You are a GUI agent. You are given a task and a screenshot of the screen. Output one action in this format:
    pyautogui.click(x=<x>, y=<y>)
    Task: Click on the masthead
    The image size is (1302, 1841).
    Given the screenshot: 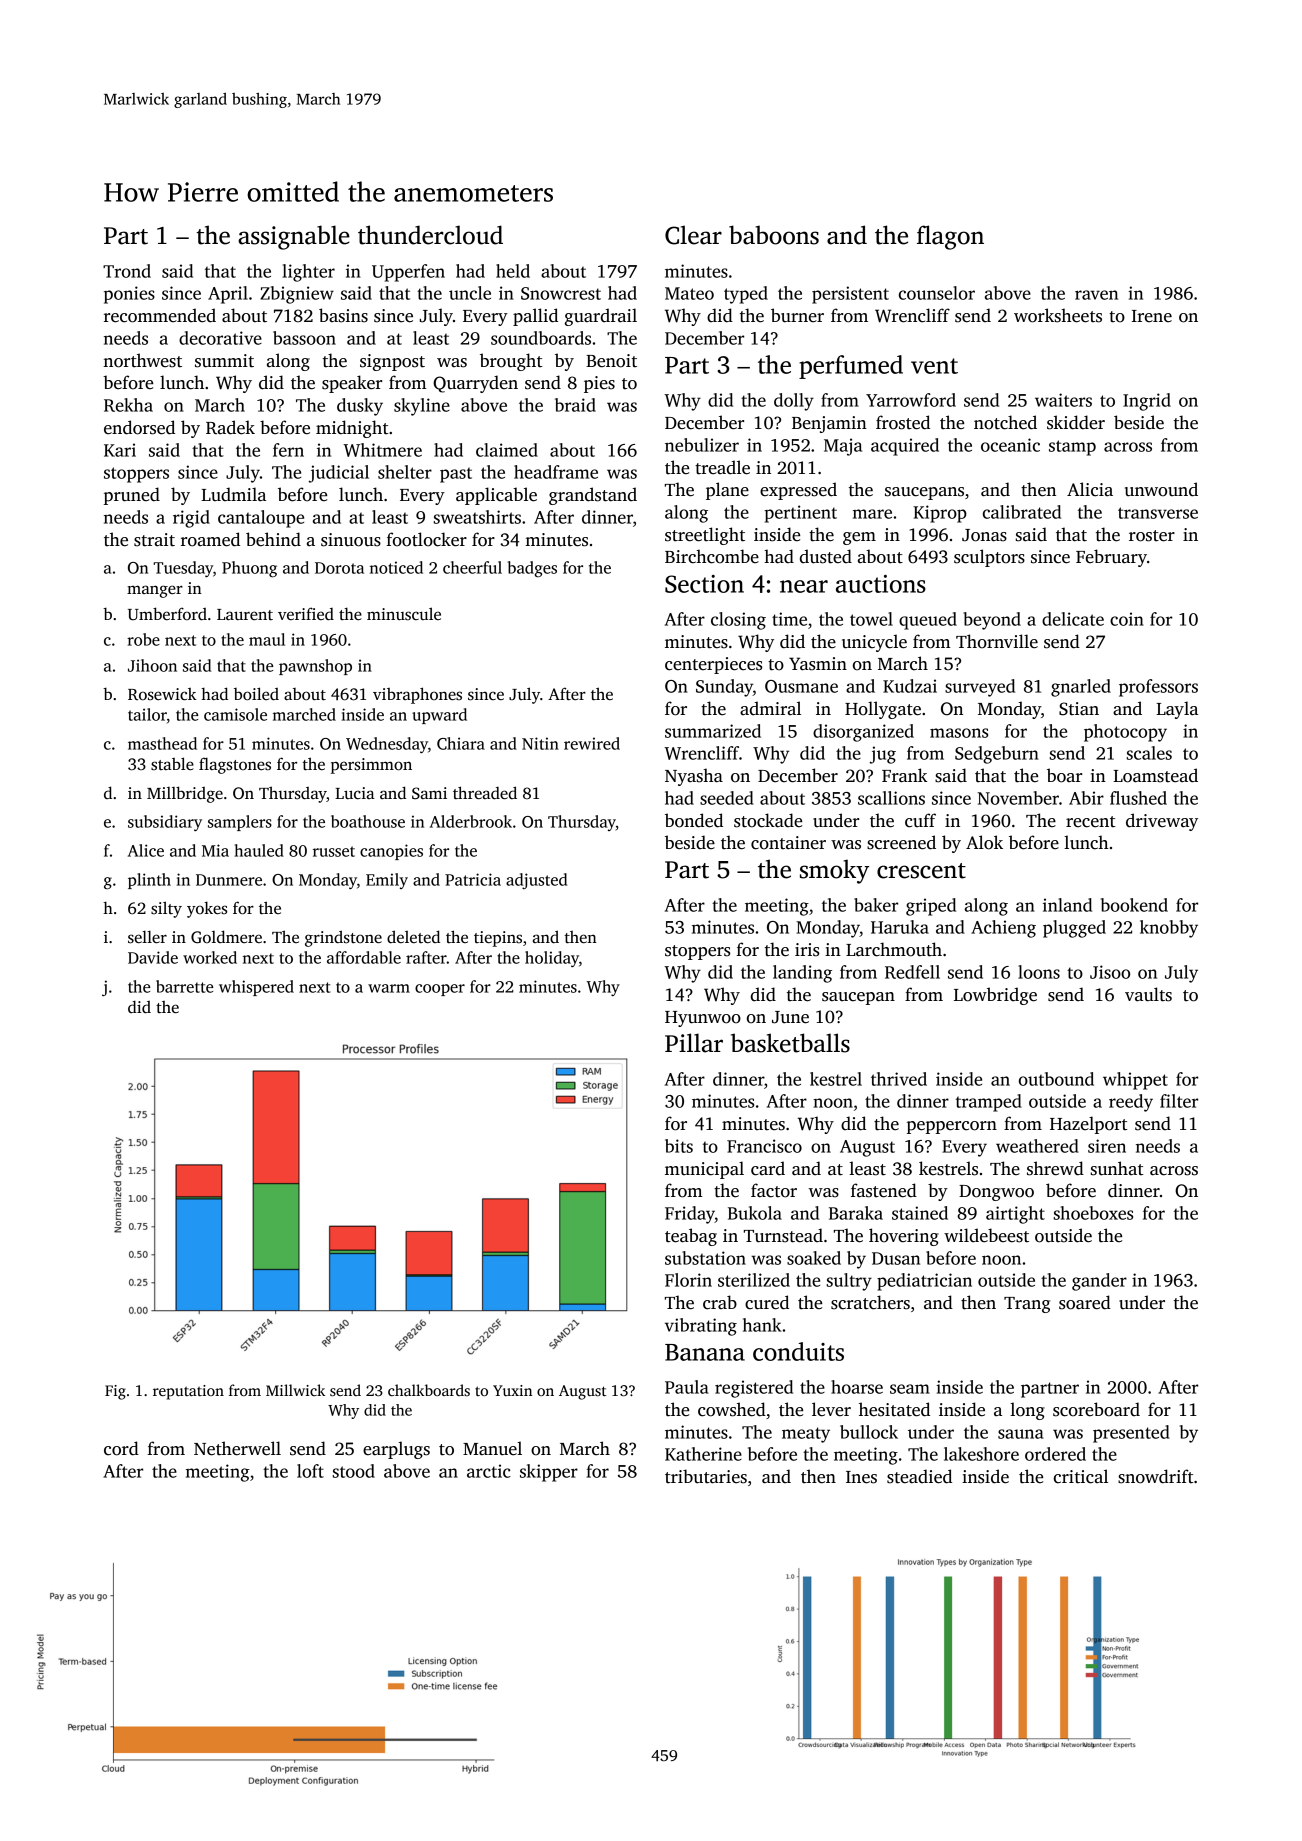 What is the action you would take?
    pyautogui.click(x=162, y=743)
